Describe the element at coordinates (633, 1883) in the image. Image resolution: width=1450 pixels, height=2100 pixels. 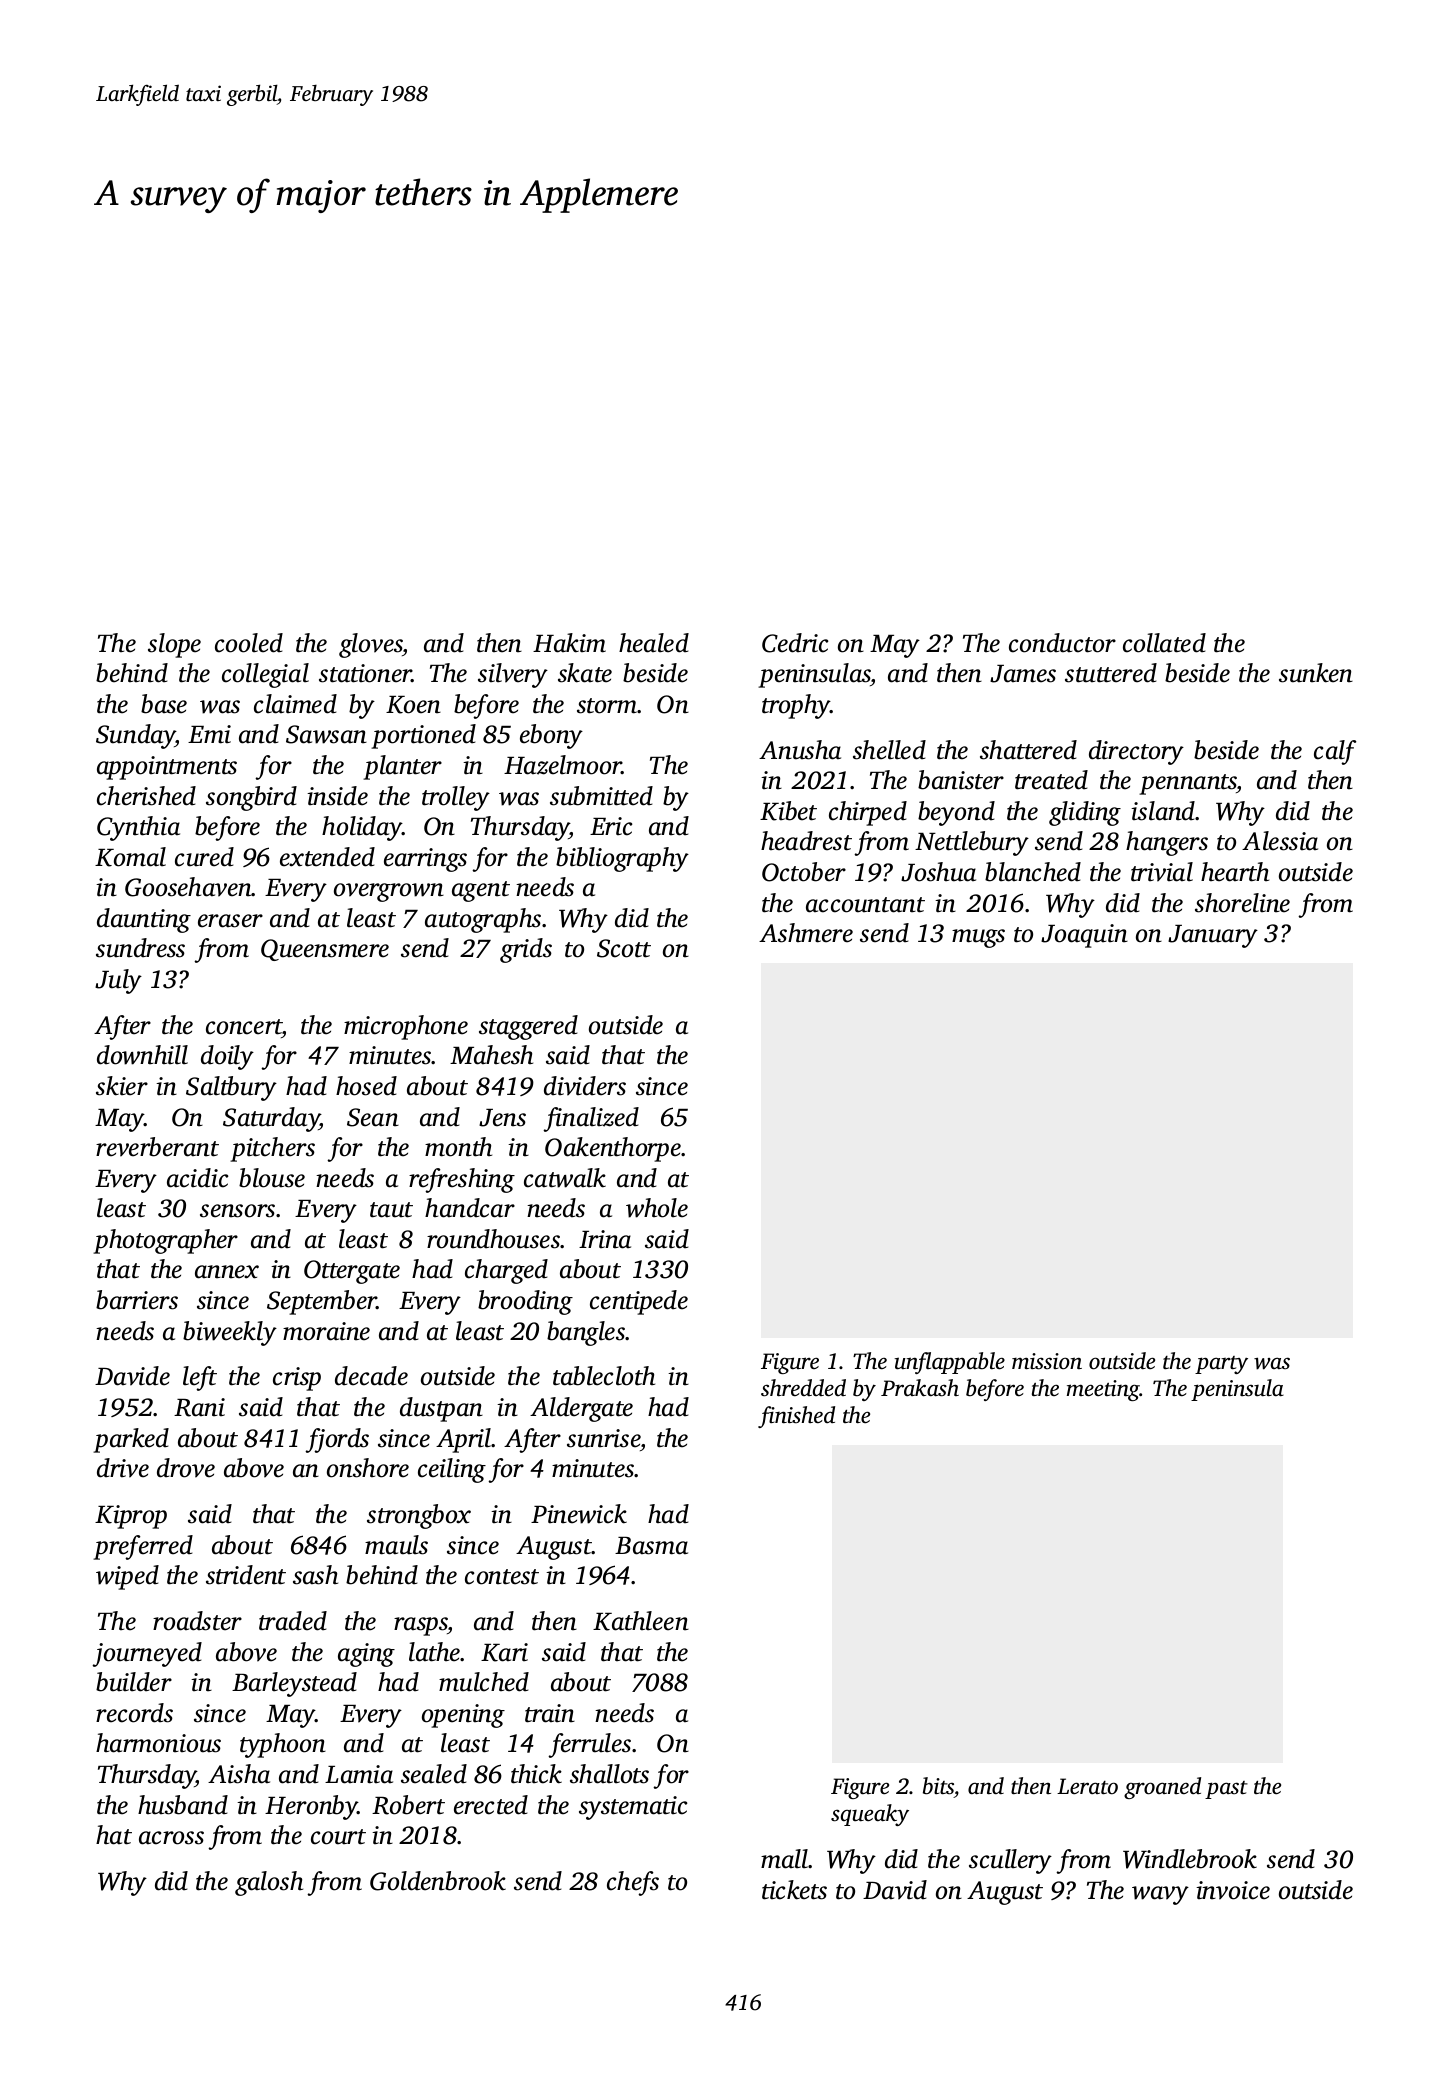
I see `chefs` at that location.
